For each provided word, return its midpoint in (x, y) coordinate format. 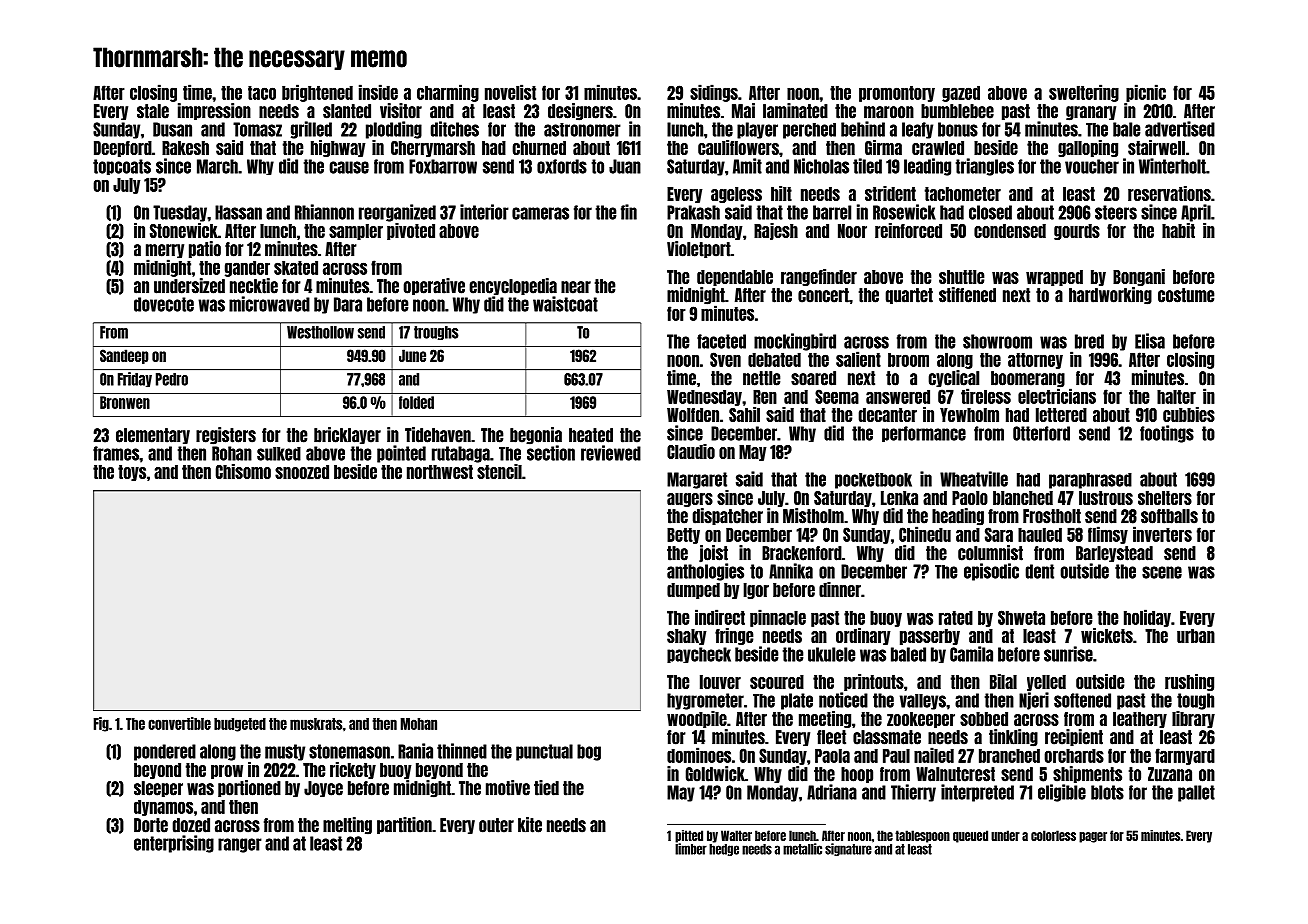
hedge (724, 850)
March (217, 166)
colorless (1053, 835)
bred (1089, 341)
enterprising (174, 844)
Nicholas (821, 166)
